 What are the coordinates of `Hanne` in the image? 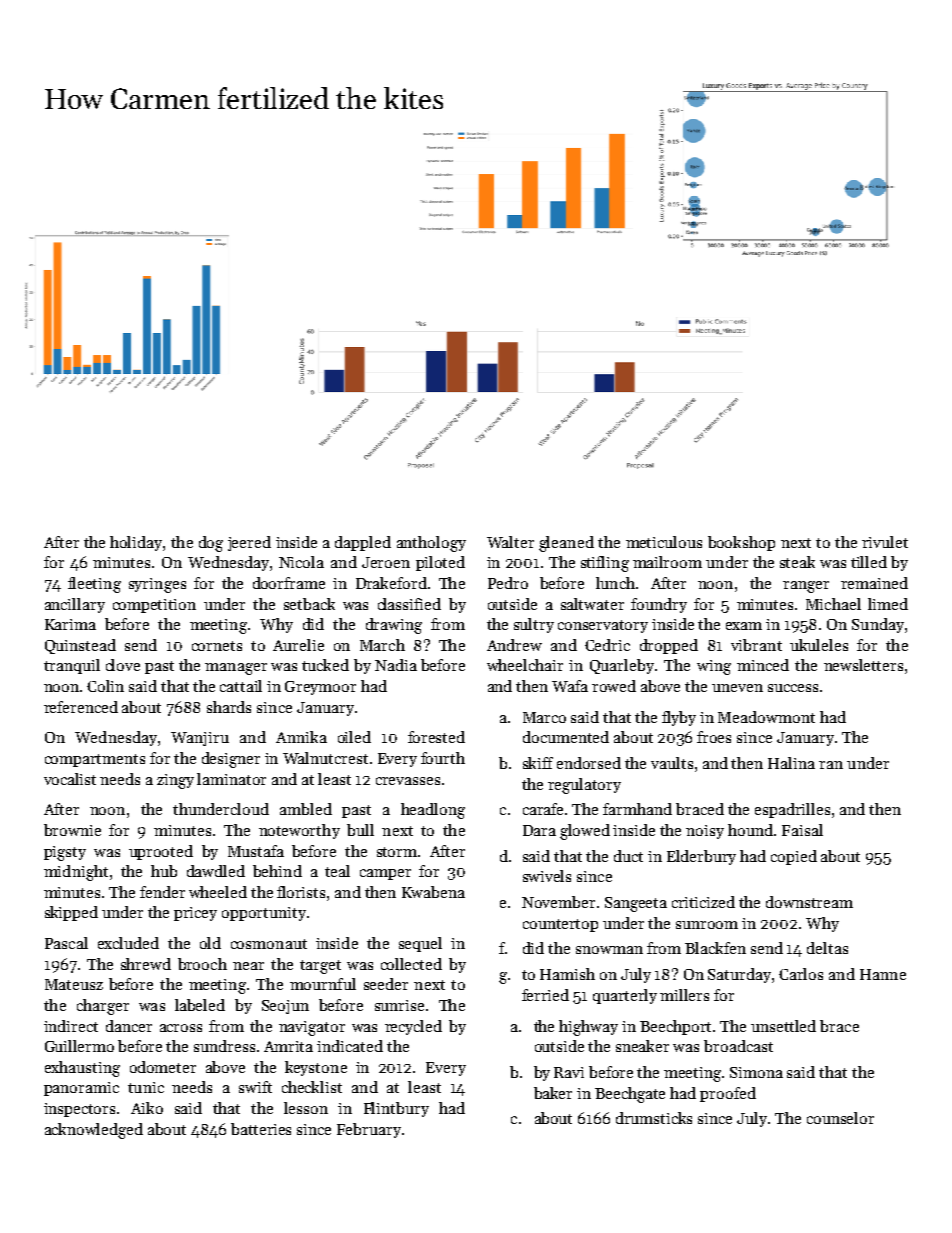 It's located at (883, 974).
